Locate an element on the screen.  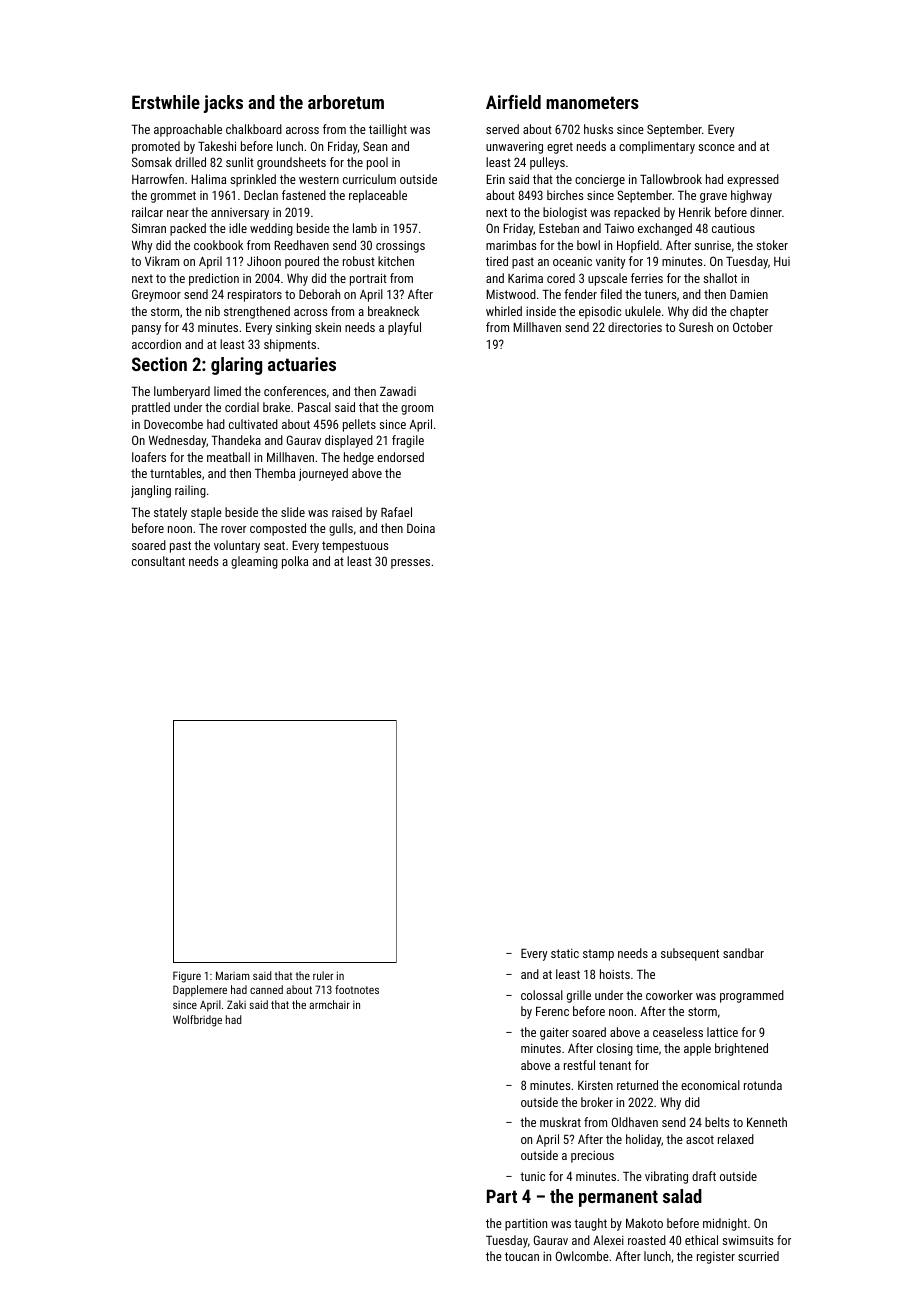
directories is located at coordinates (635, 327).
